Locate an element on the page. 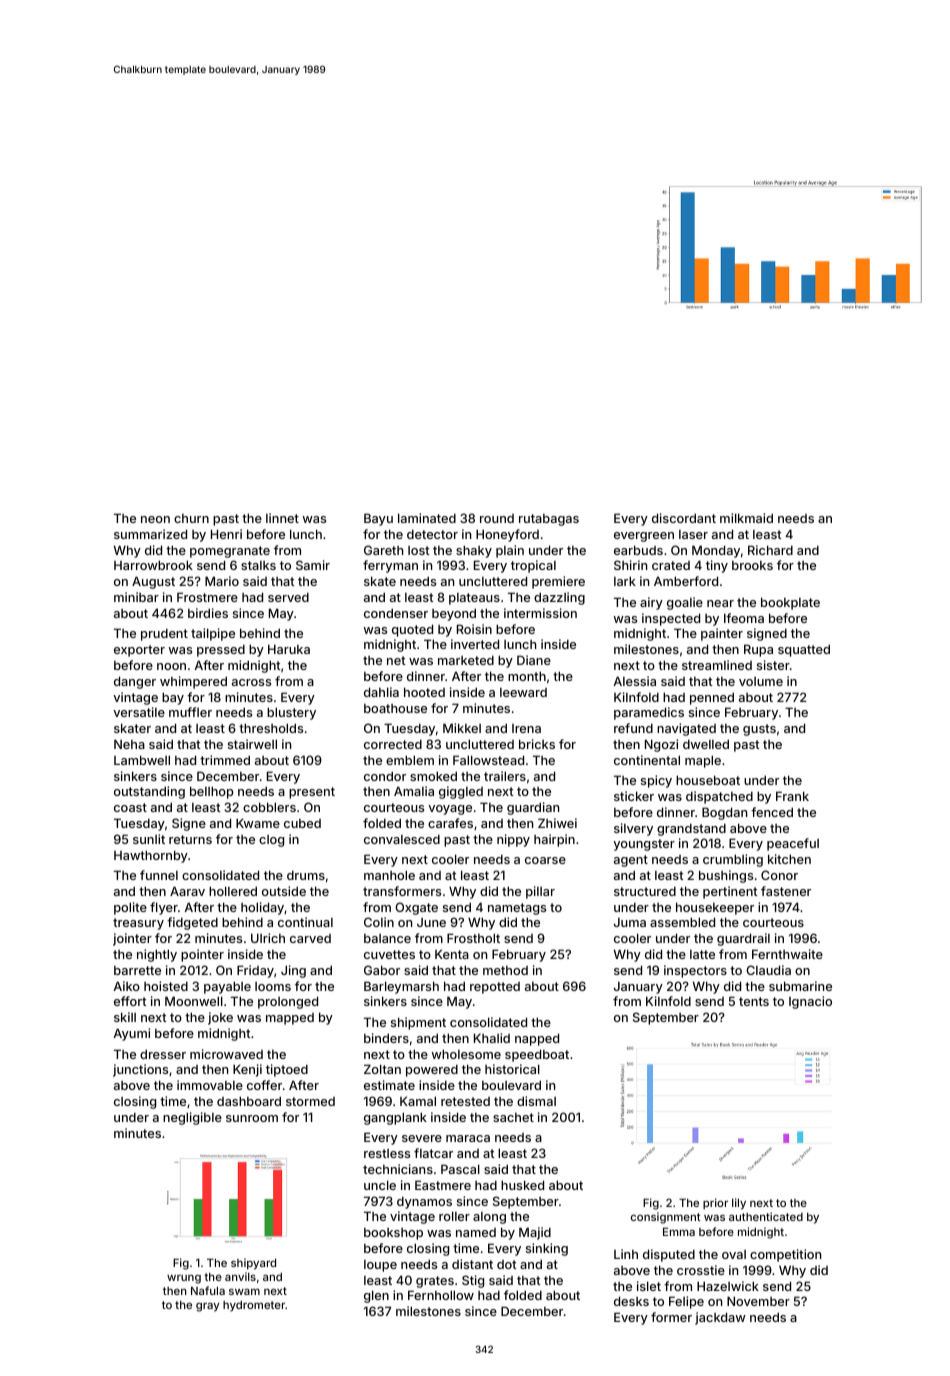  Nafula is located at coordinates (208, 1290).
